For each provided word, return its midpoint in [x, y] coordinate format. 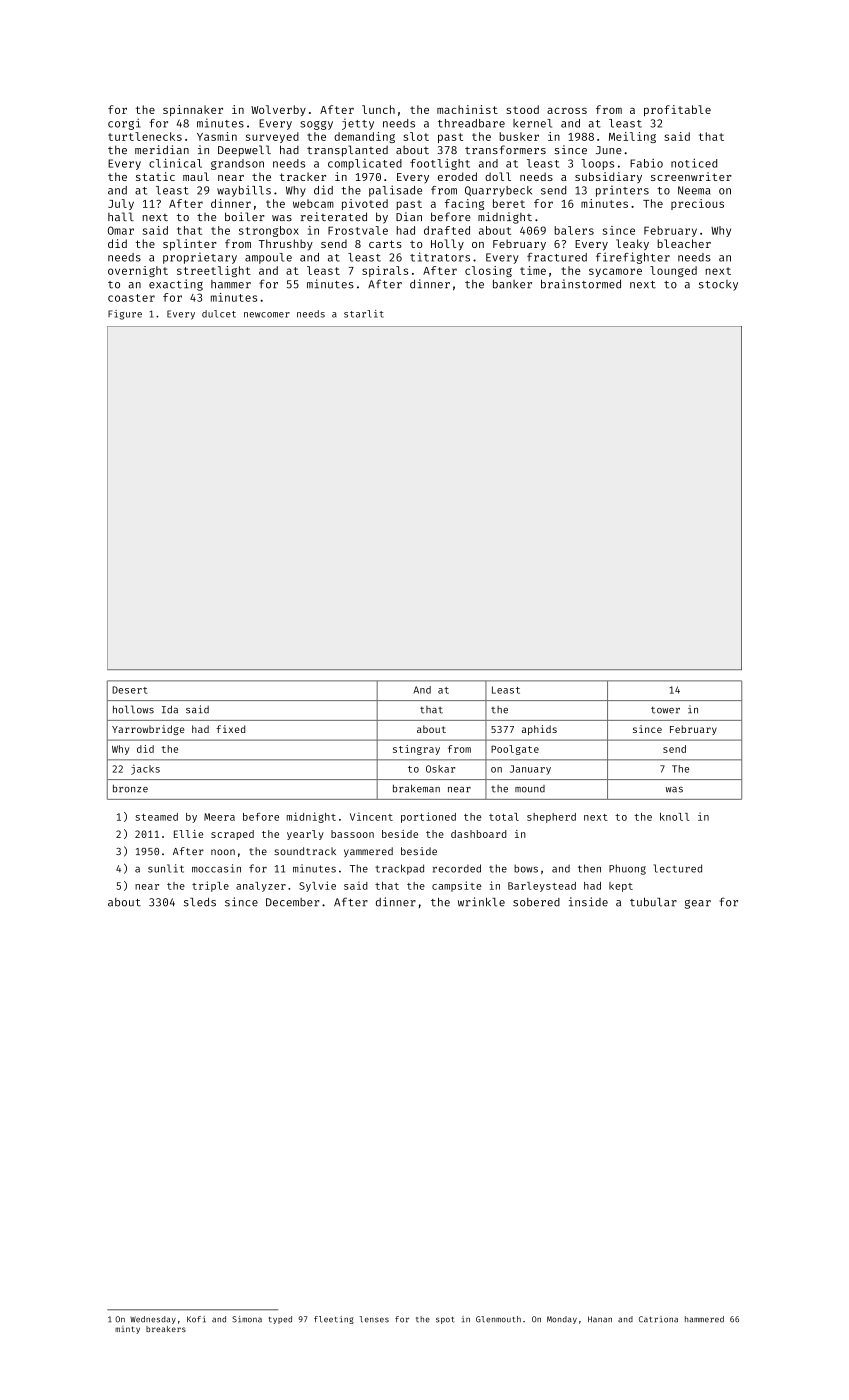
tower [665, 710]
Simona [247, 1319]
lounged [673, 271]
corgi [124, 124]
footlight [440, 164]
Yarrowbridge [148, 730]
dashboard [479, 834]
